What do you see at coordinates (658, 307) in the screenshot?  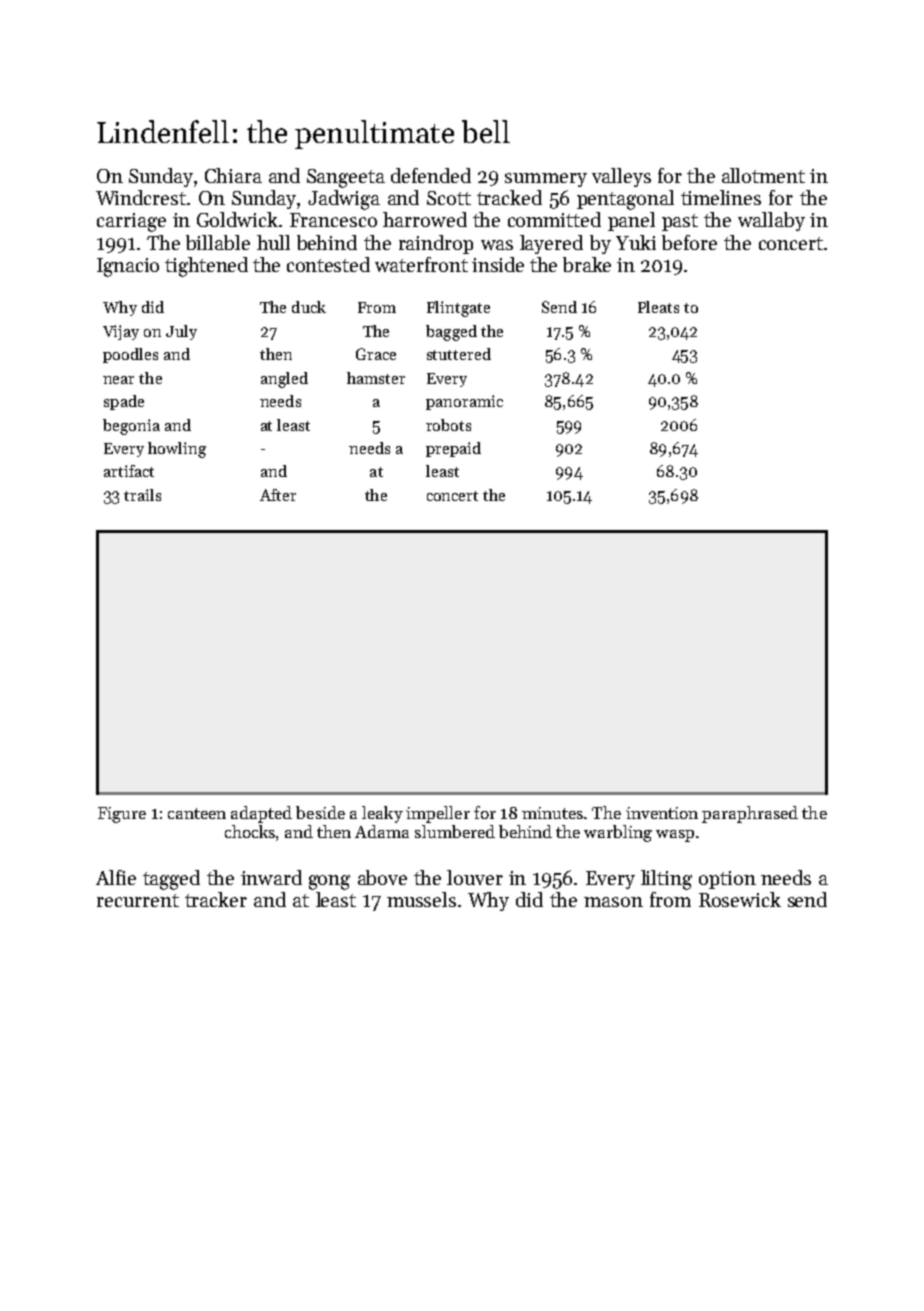 I see `Pleats` at bounding box center [658, 307].
